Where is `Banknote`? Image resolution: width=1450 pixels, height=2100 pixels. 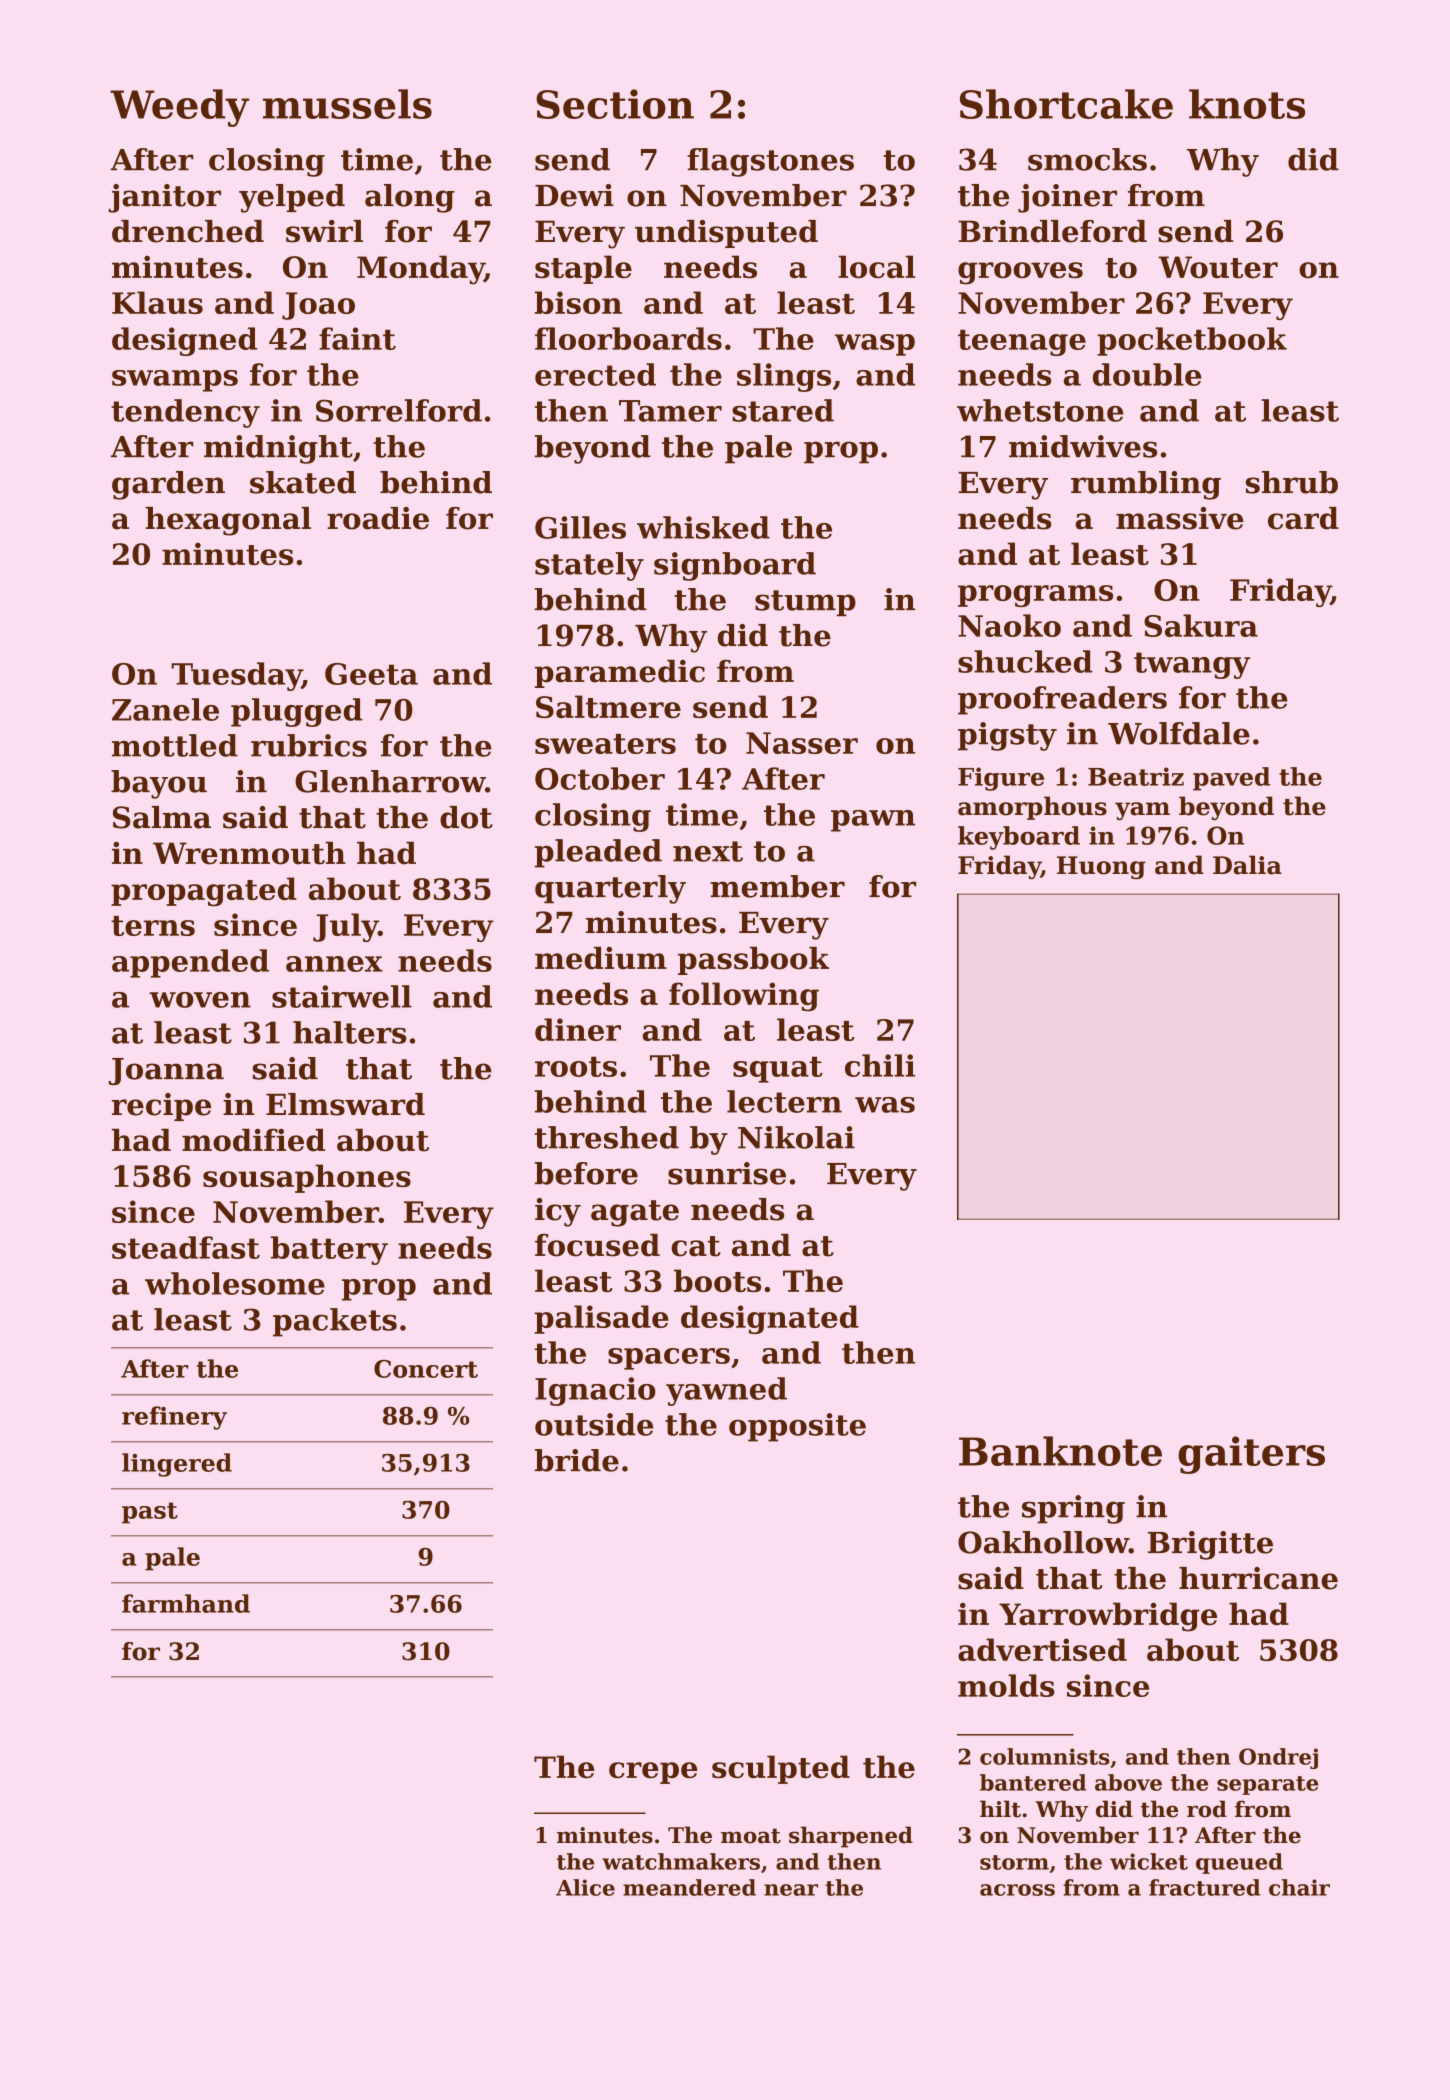
Banknote is located at coordinates (1060, 1451).
